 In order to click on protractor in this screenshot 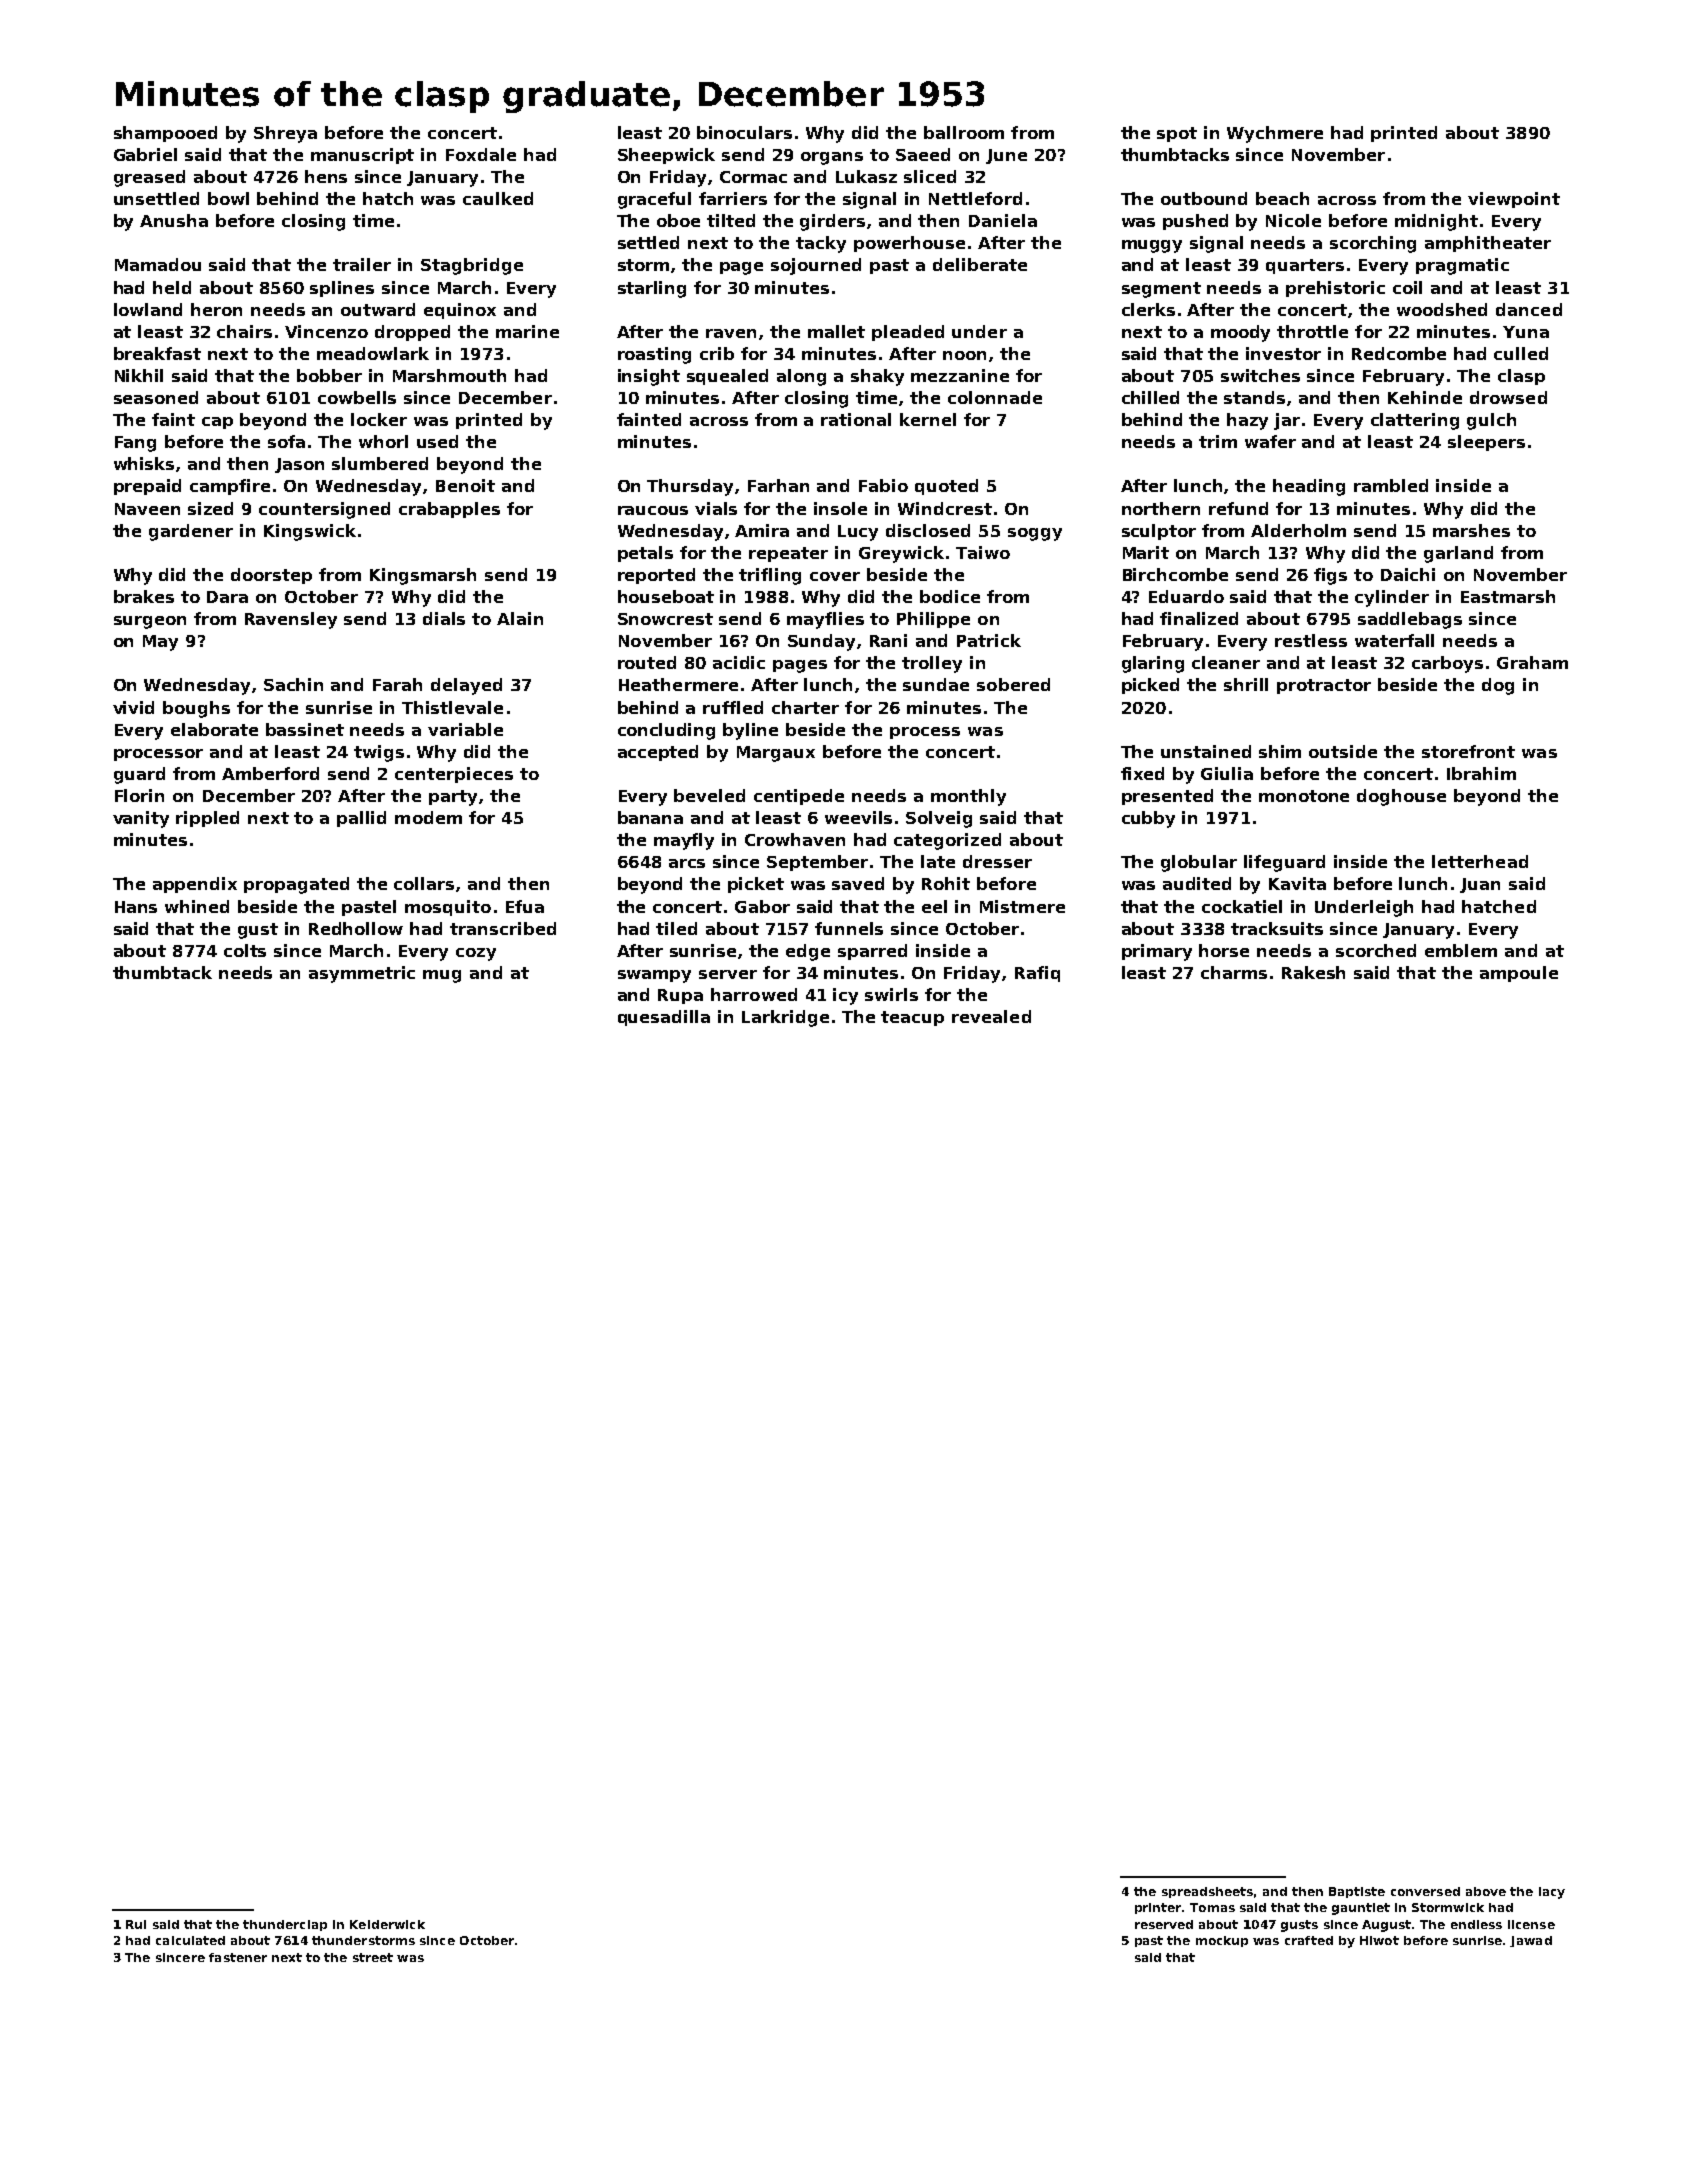, I will do `click(1324, 686)`.
